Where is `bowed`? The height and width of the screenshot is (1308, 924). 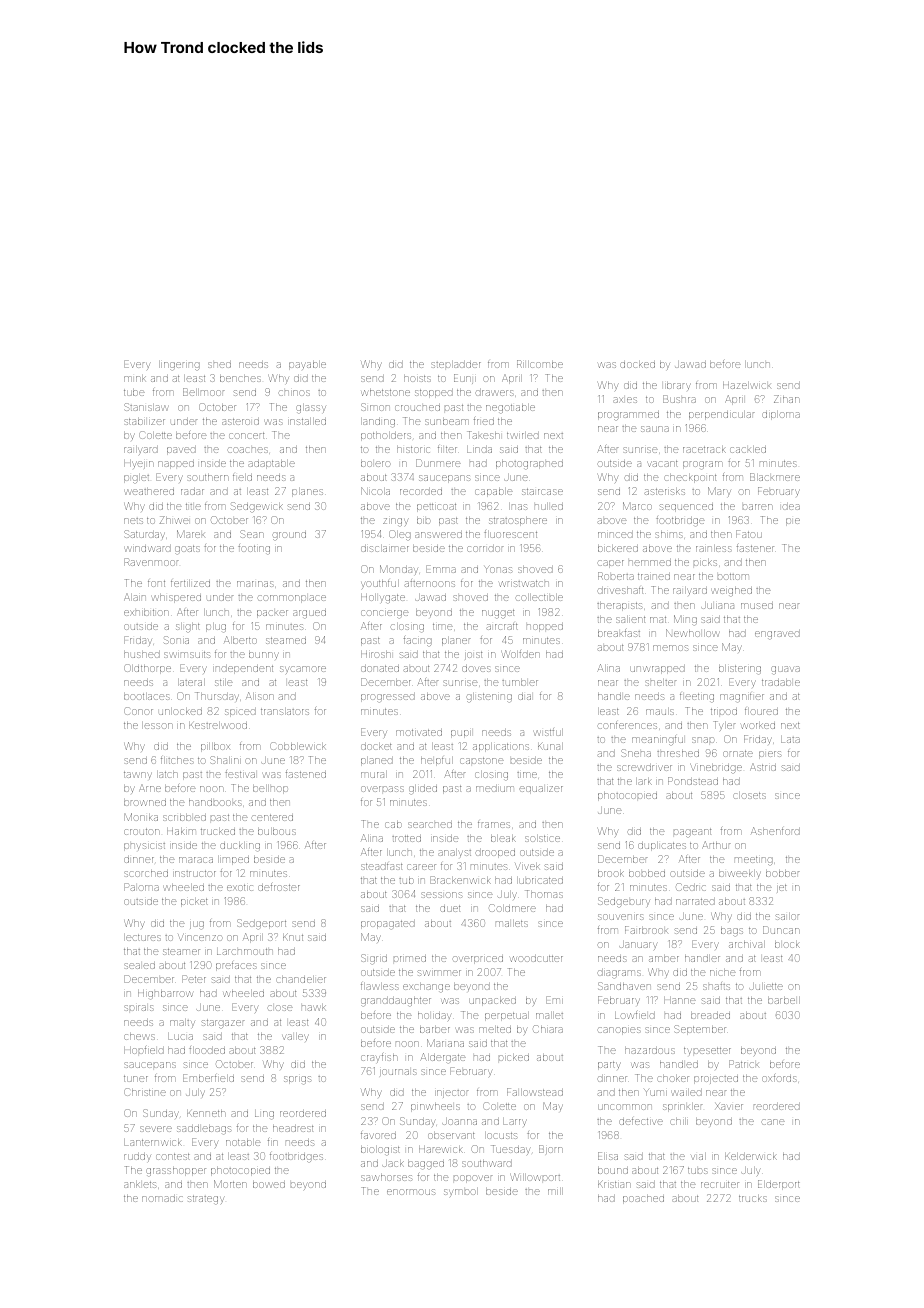 bowed is located at coordinates (269, 1184).
